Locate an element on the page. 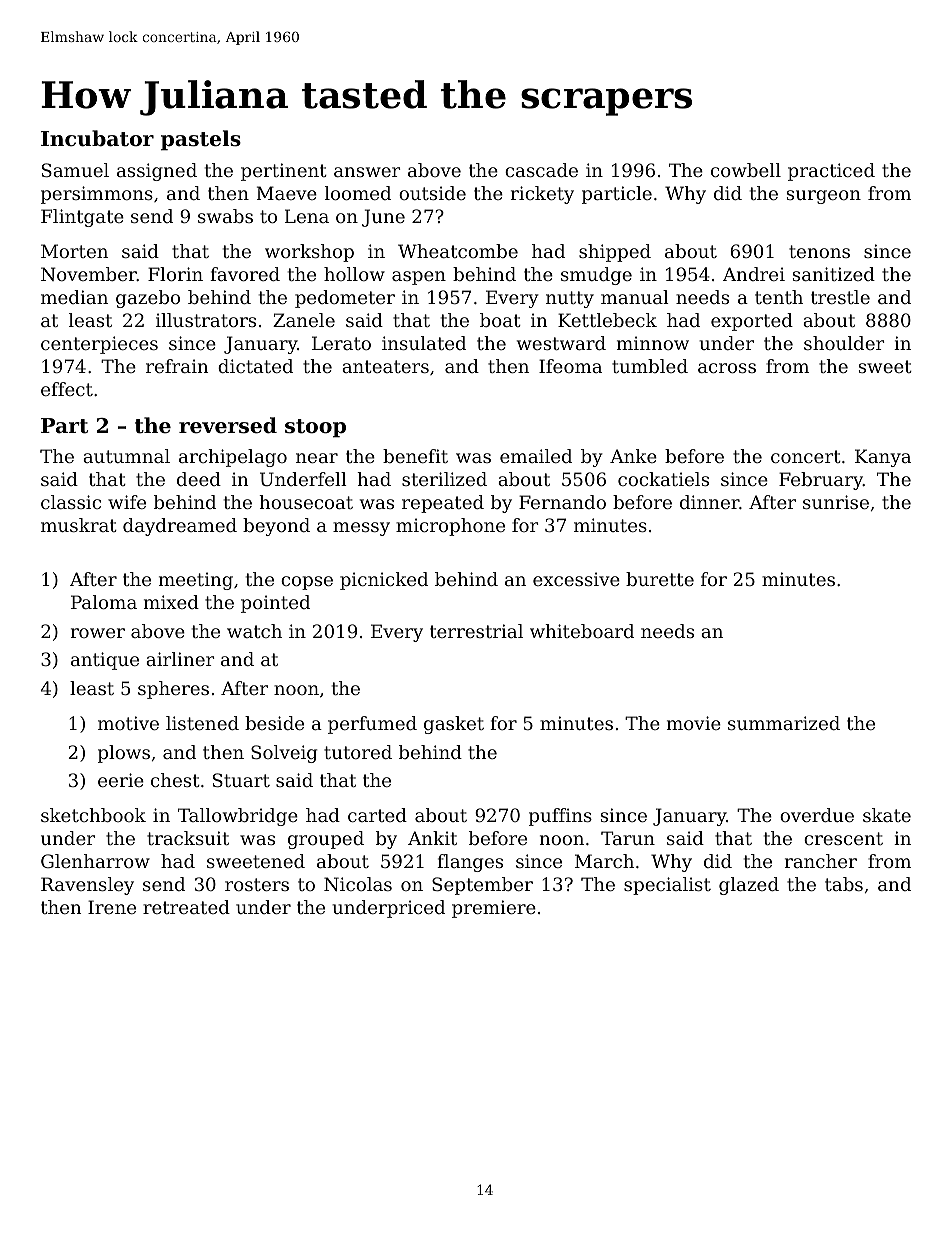 This page has height=1233, width=952. smudge is located at coordinates (596, 276).
